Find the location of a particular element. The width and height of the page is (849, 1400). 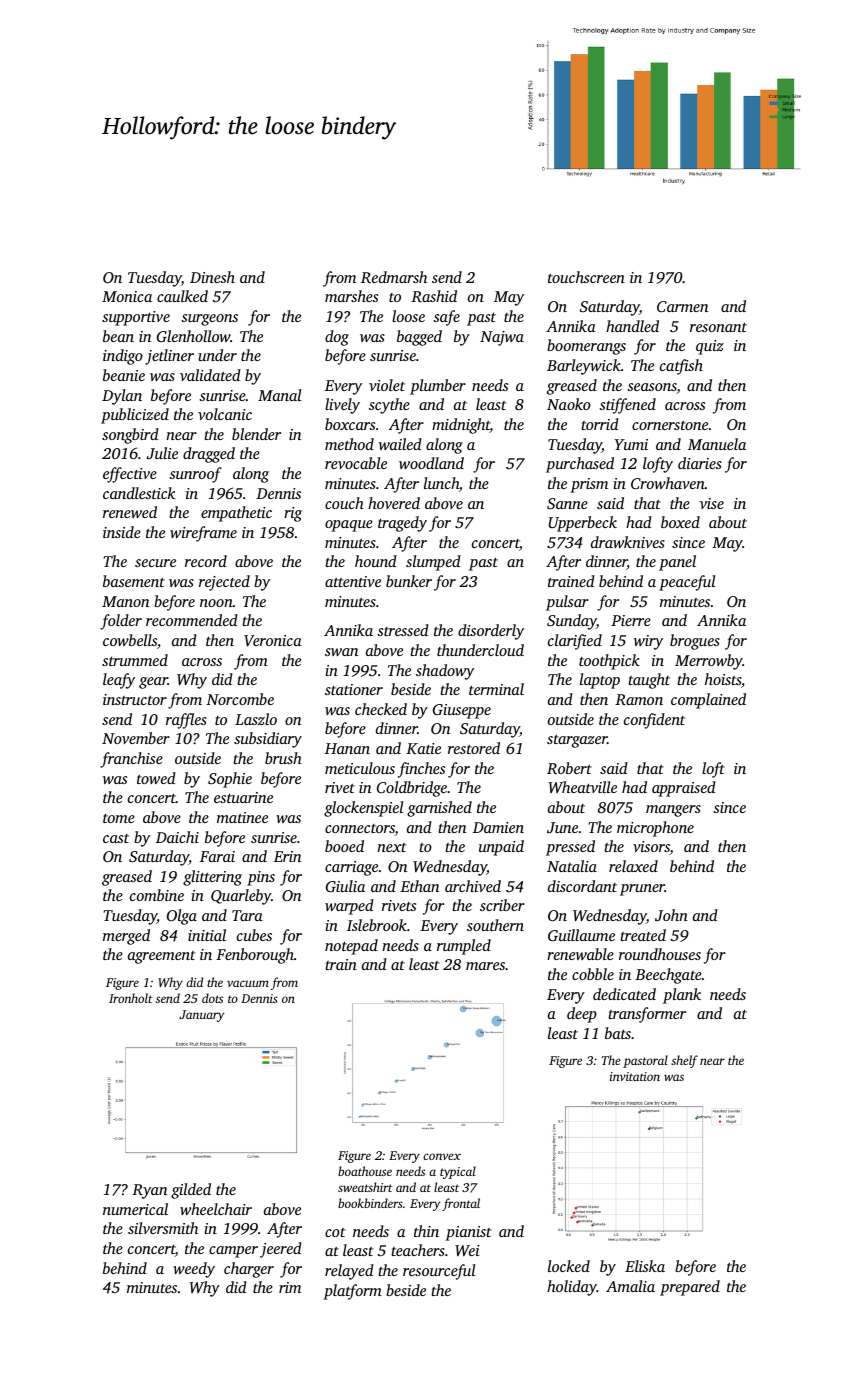

Amalia is located at coordinates (630, 1286).
